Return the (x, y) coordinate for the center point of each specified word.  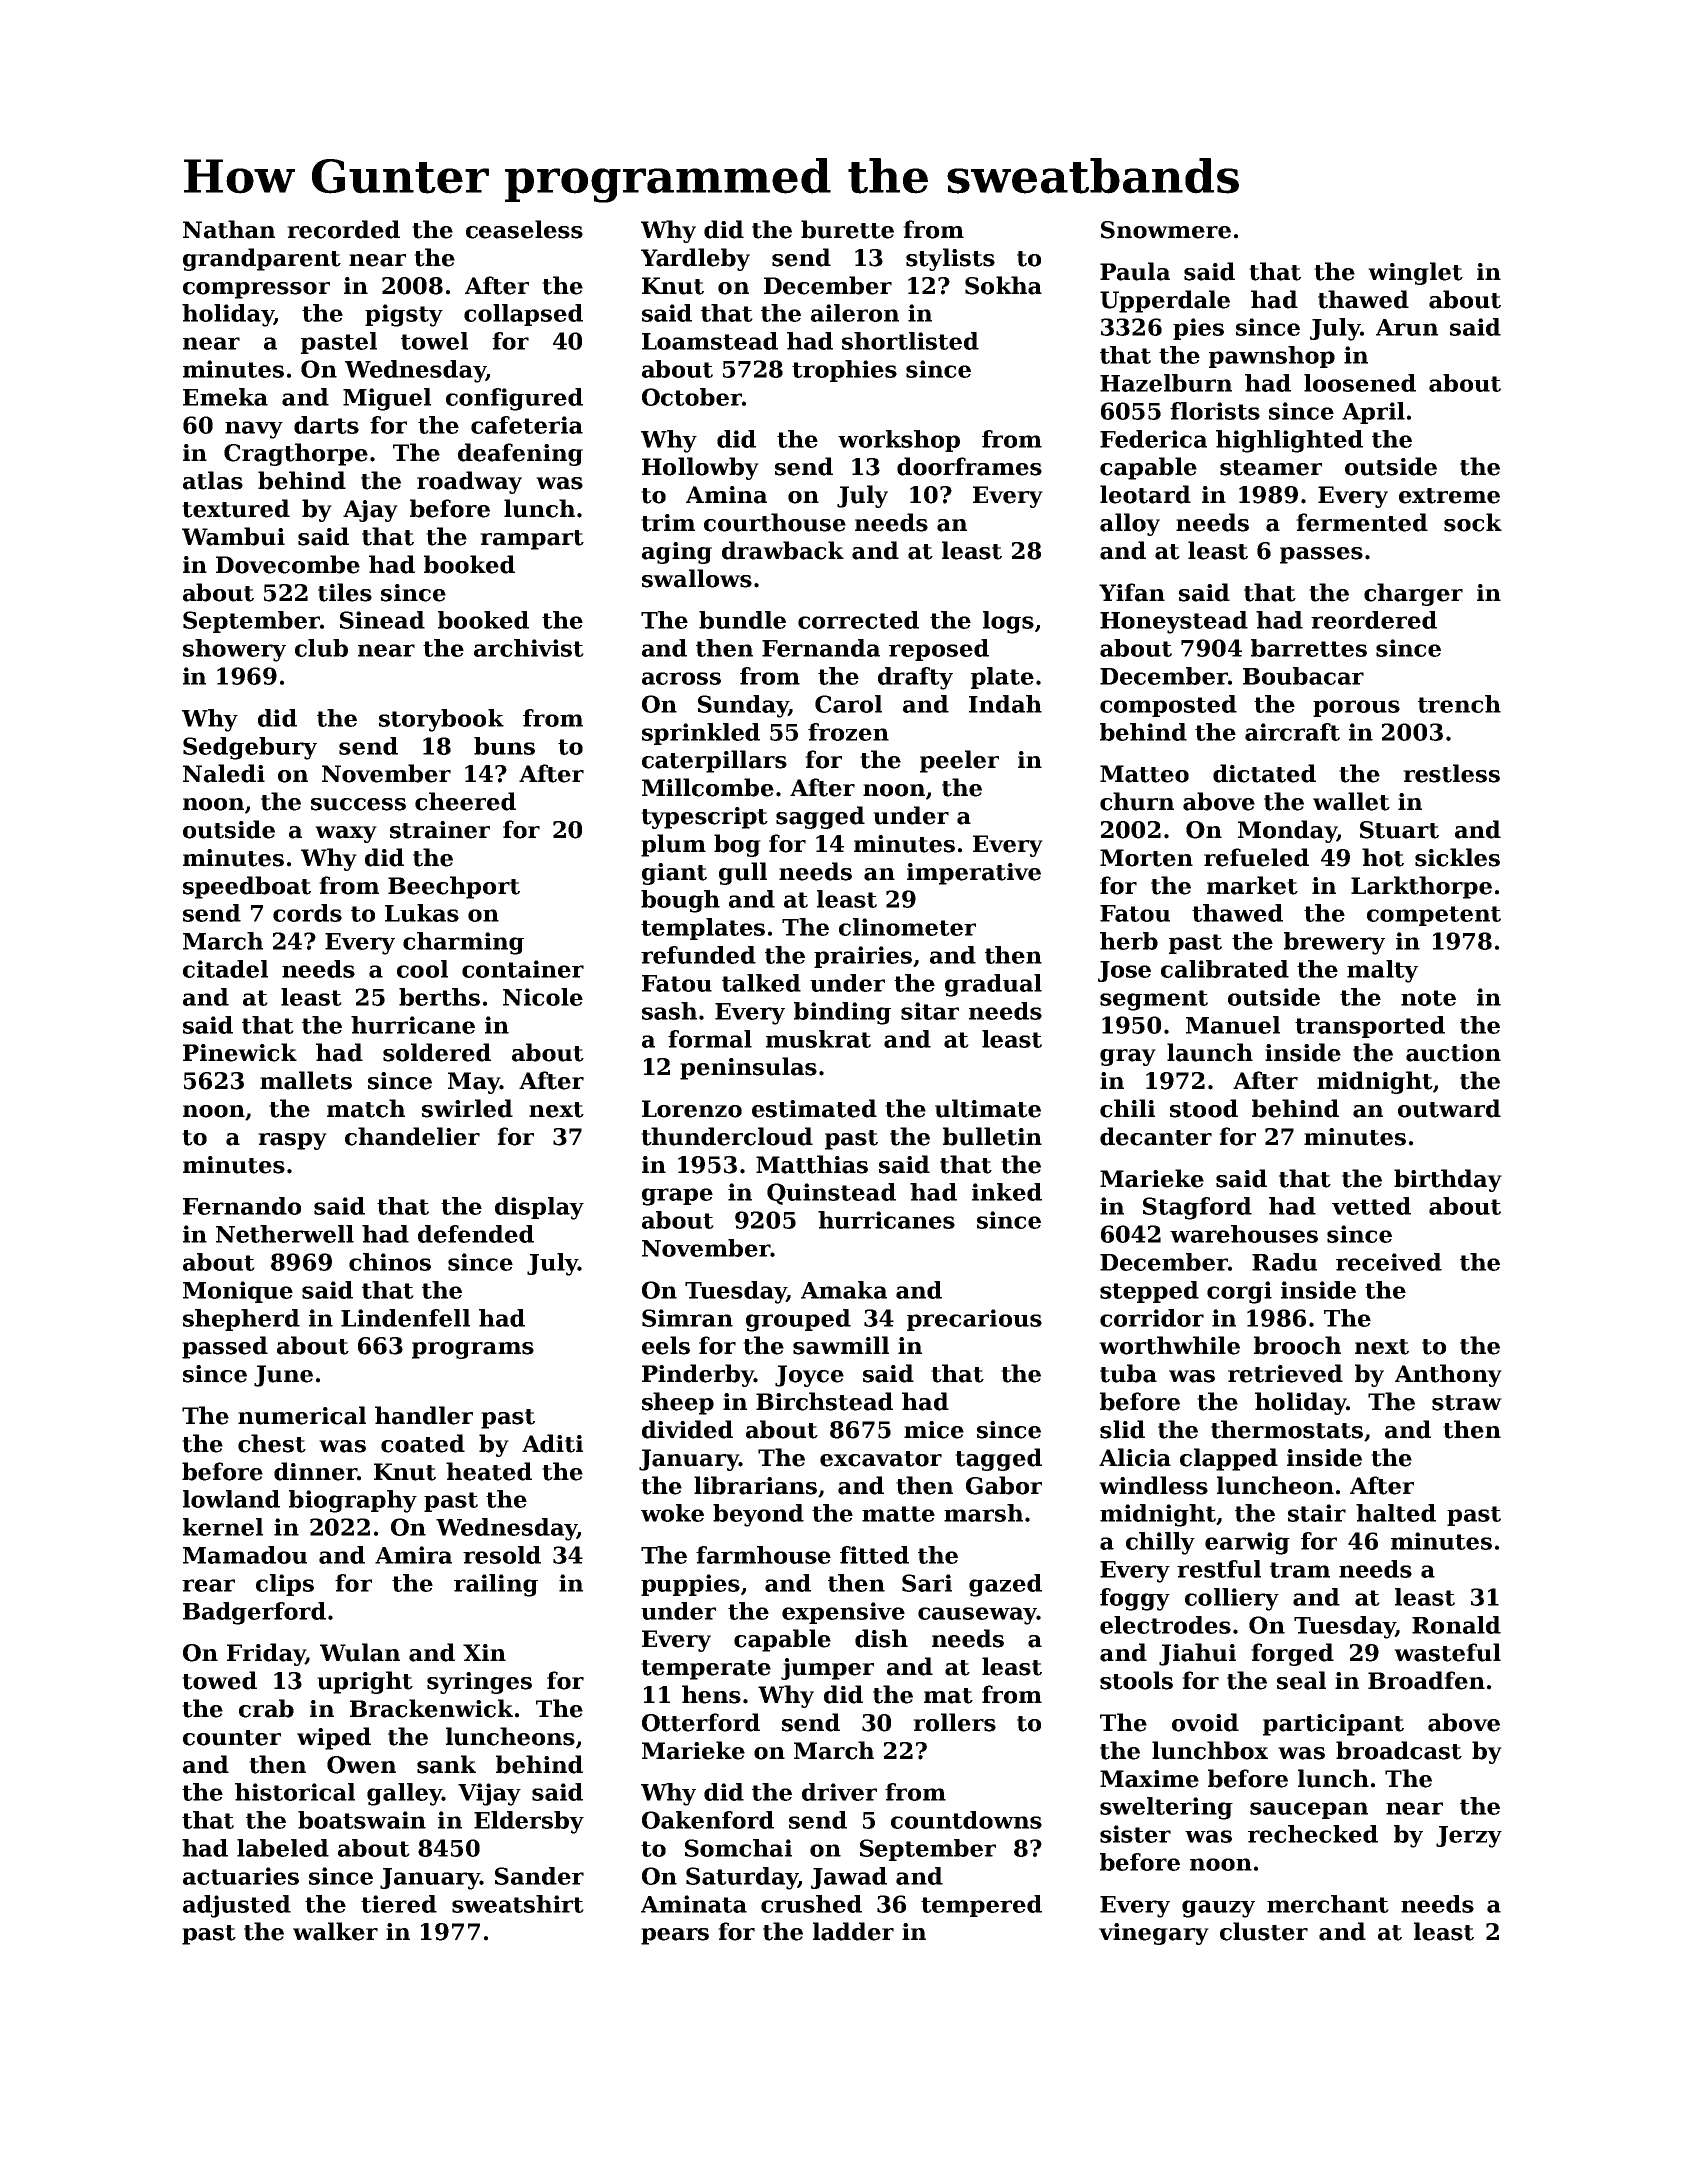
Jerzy (1469, 1837)
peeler (959, 761)
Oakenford (708, 1820)
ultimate (988, 1108)
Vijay (489, 1794)
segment (1154, 1000)
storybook (441, 720)
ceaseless (524, 229)
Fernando (242, 1206)
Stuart (1399, 830)
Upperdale (1165, 301)
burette (847, 229)
